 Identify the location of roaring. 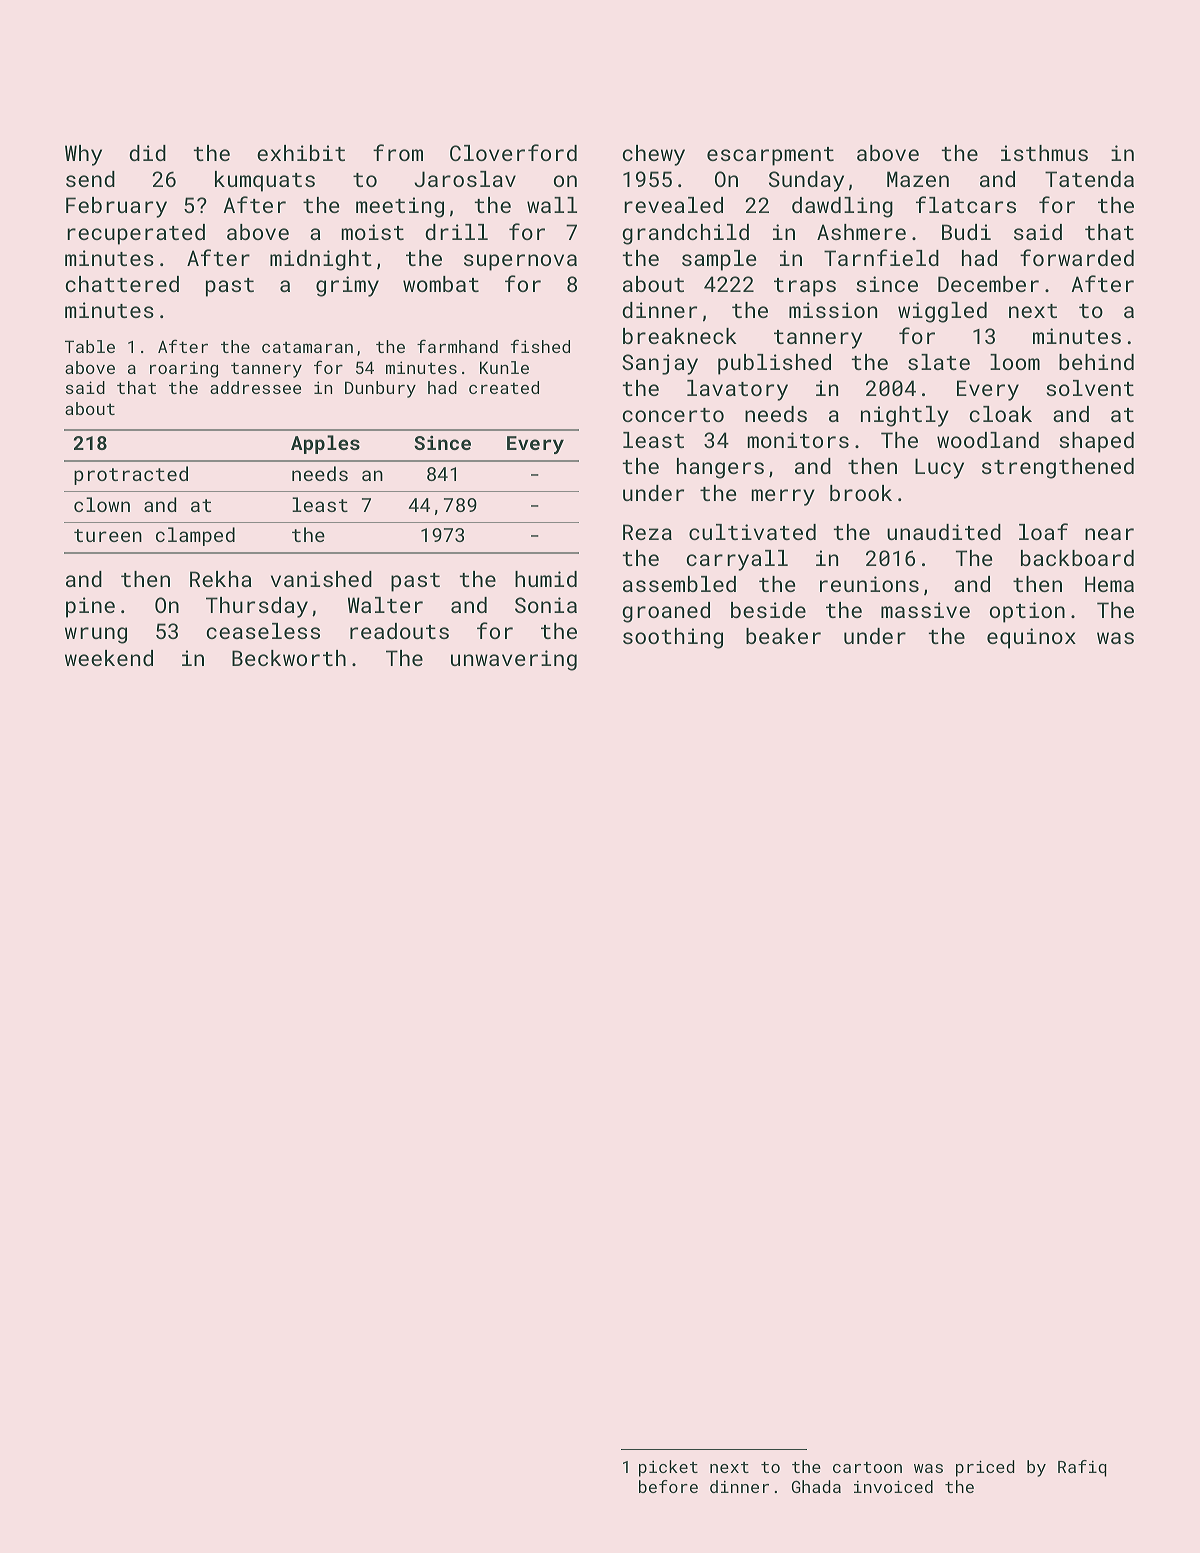
(184, 369).
